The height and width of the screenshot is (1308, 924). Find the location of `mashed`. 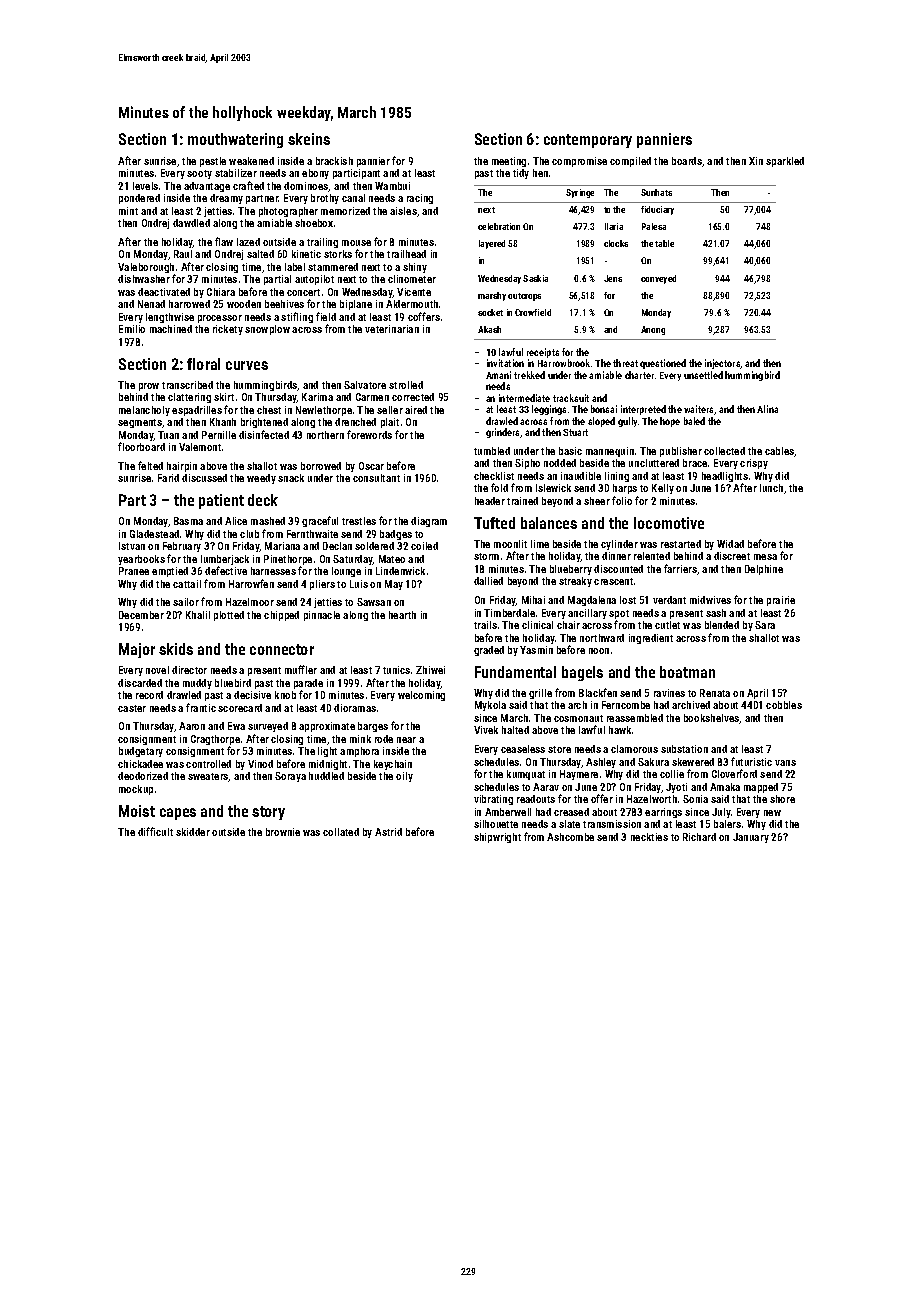

mashed is located at coordinates (268, 521).
